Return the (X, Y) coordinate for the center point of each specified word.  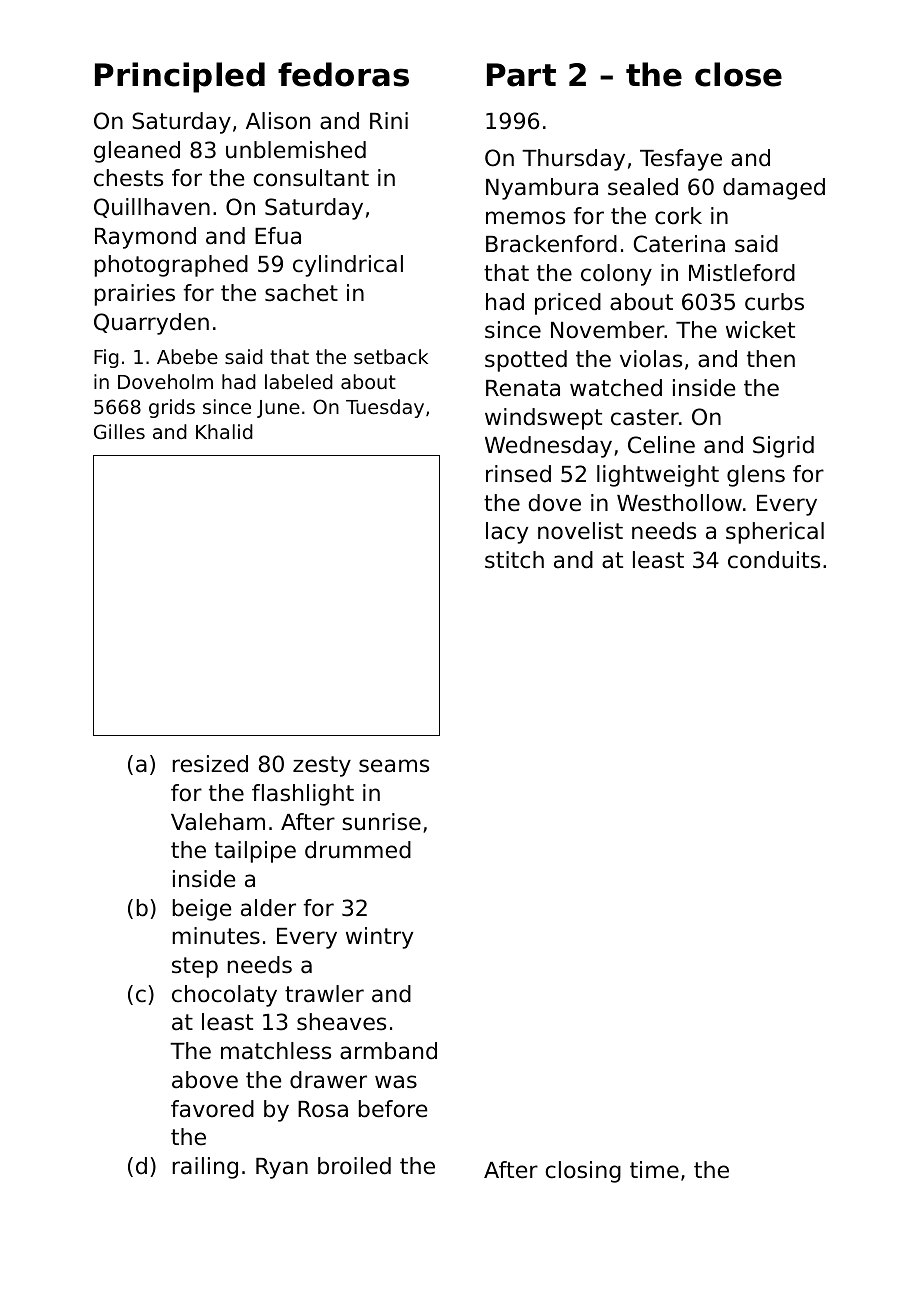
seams (394, 766)
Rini (389, 120)
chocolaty (224, 996)
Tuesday (385, 408)
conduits (774, 560)
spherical (775, 533)
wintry (379, 938)
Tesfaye (681, 160)
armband (388, 1051)
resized (210, 764)
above (205, 1080)
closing (583, 1172)
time (654, 1170)
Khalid (224, 431)
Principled (180, 77)
